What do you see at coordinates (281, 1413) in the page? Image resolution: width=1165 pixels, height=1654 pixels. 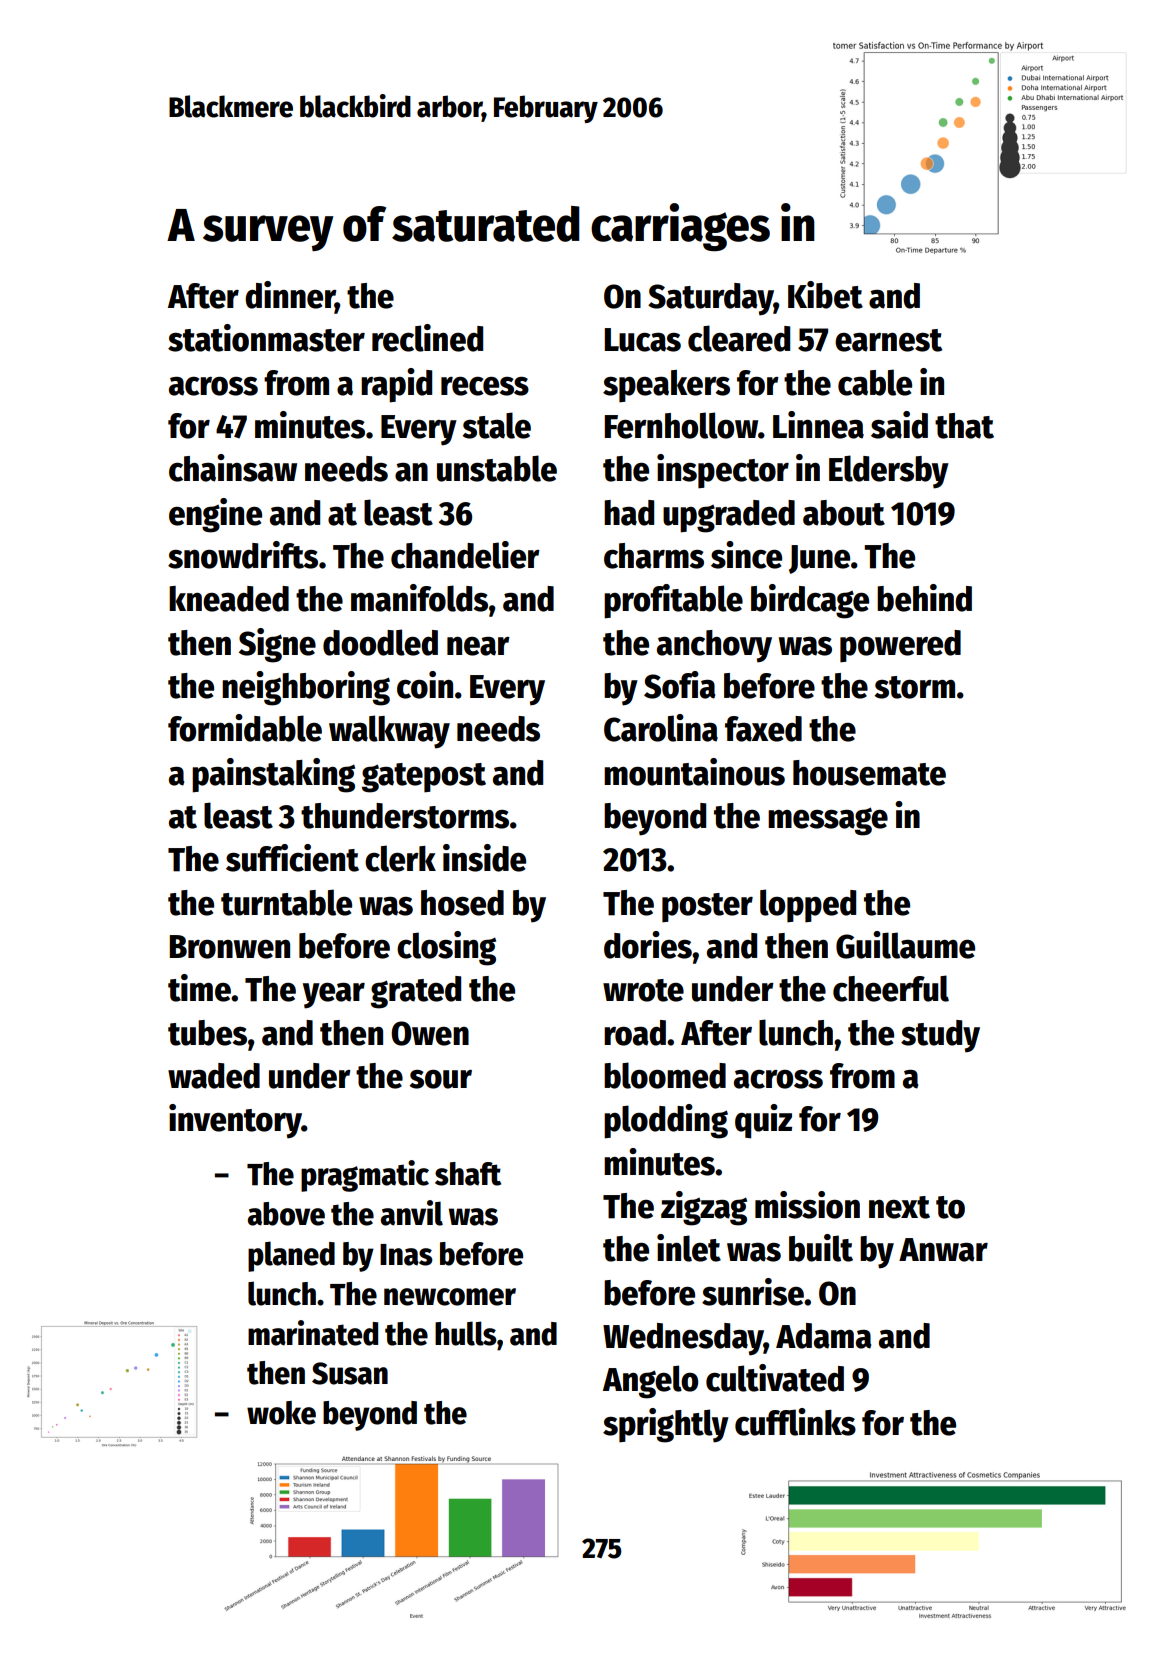 I see `woke` at bounding box center [281, 1413].
